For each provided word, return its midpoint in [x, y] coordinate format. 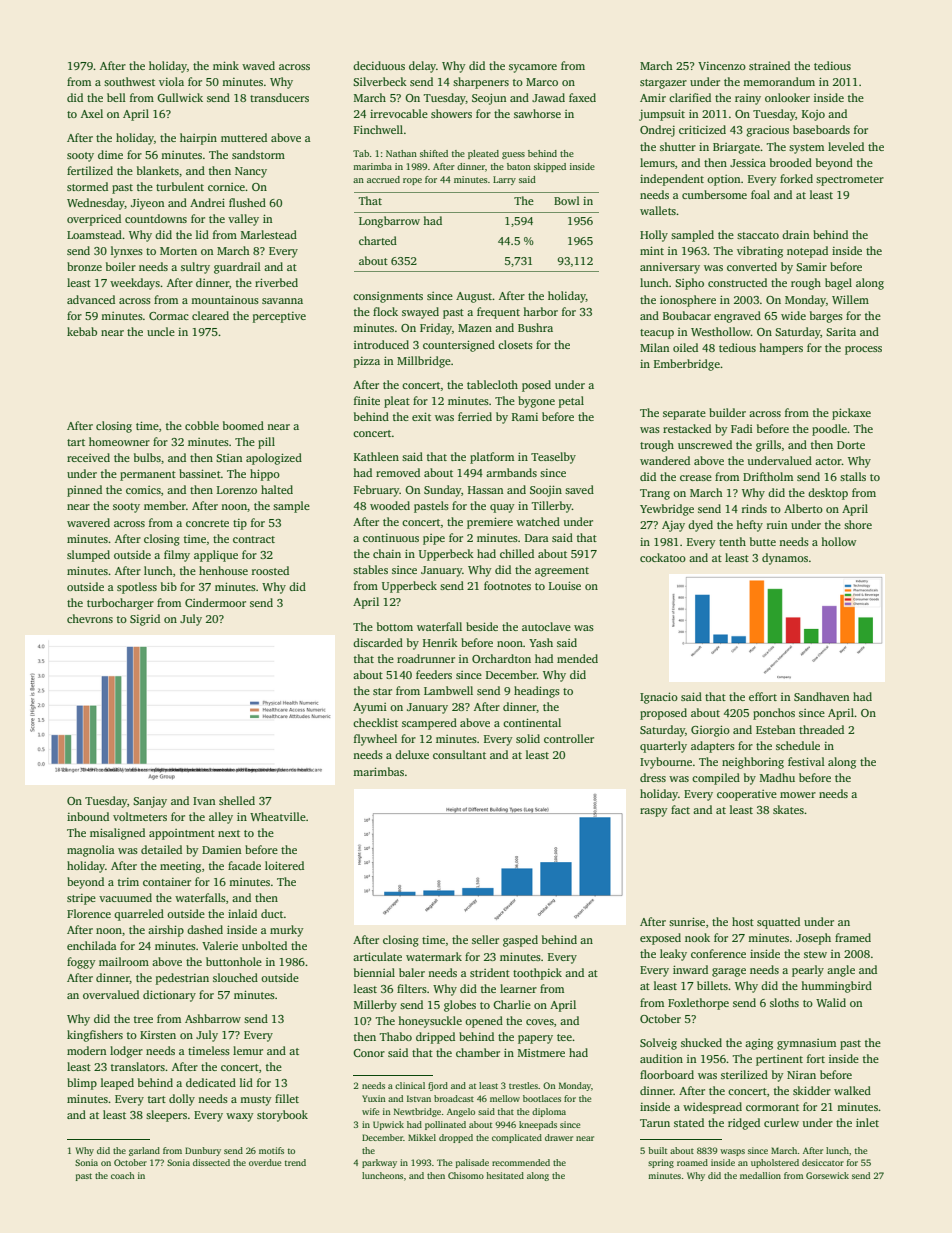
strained [769, 65]
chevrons [90, 618]
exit [421, 416]
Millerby [375, 1006]
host [743, 921]
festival [806, 761]
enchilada [92, 945]
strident [490, 972]
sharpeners [481, 83]
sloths [784, 1002]
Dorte [851, 445]
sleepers [166, 1116]
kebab [82, 331]
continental [532, 722]
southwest [129, 81]
